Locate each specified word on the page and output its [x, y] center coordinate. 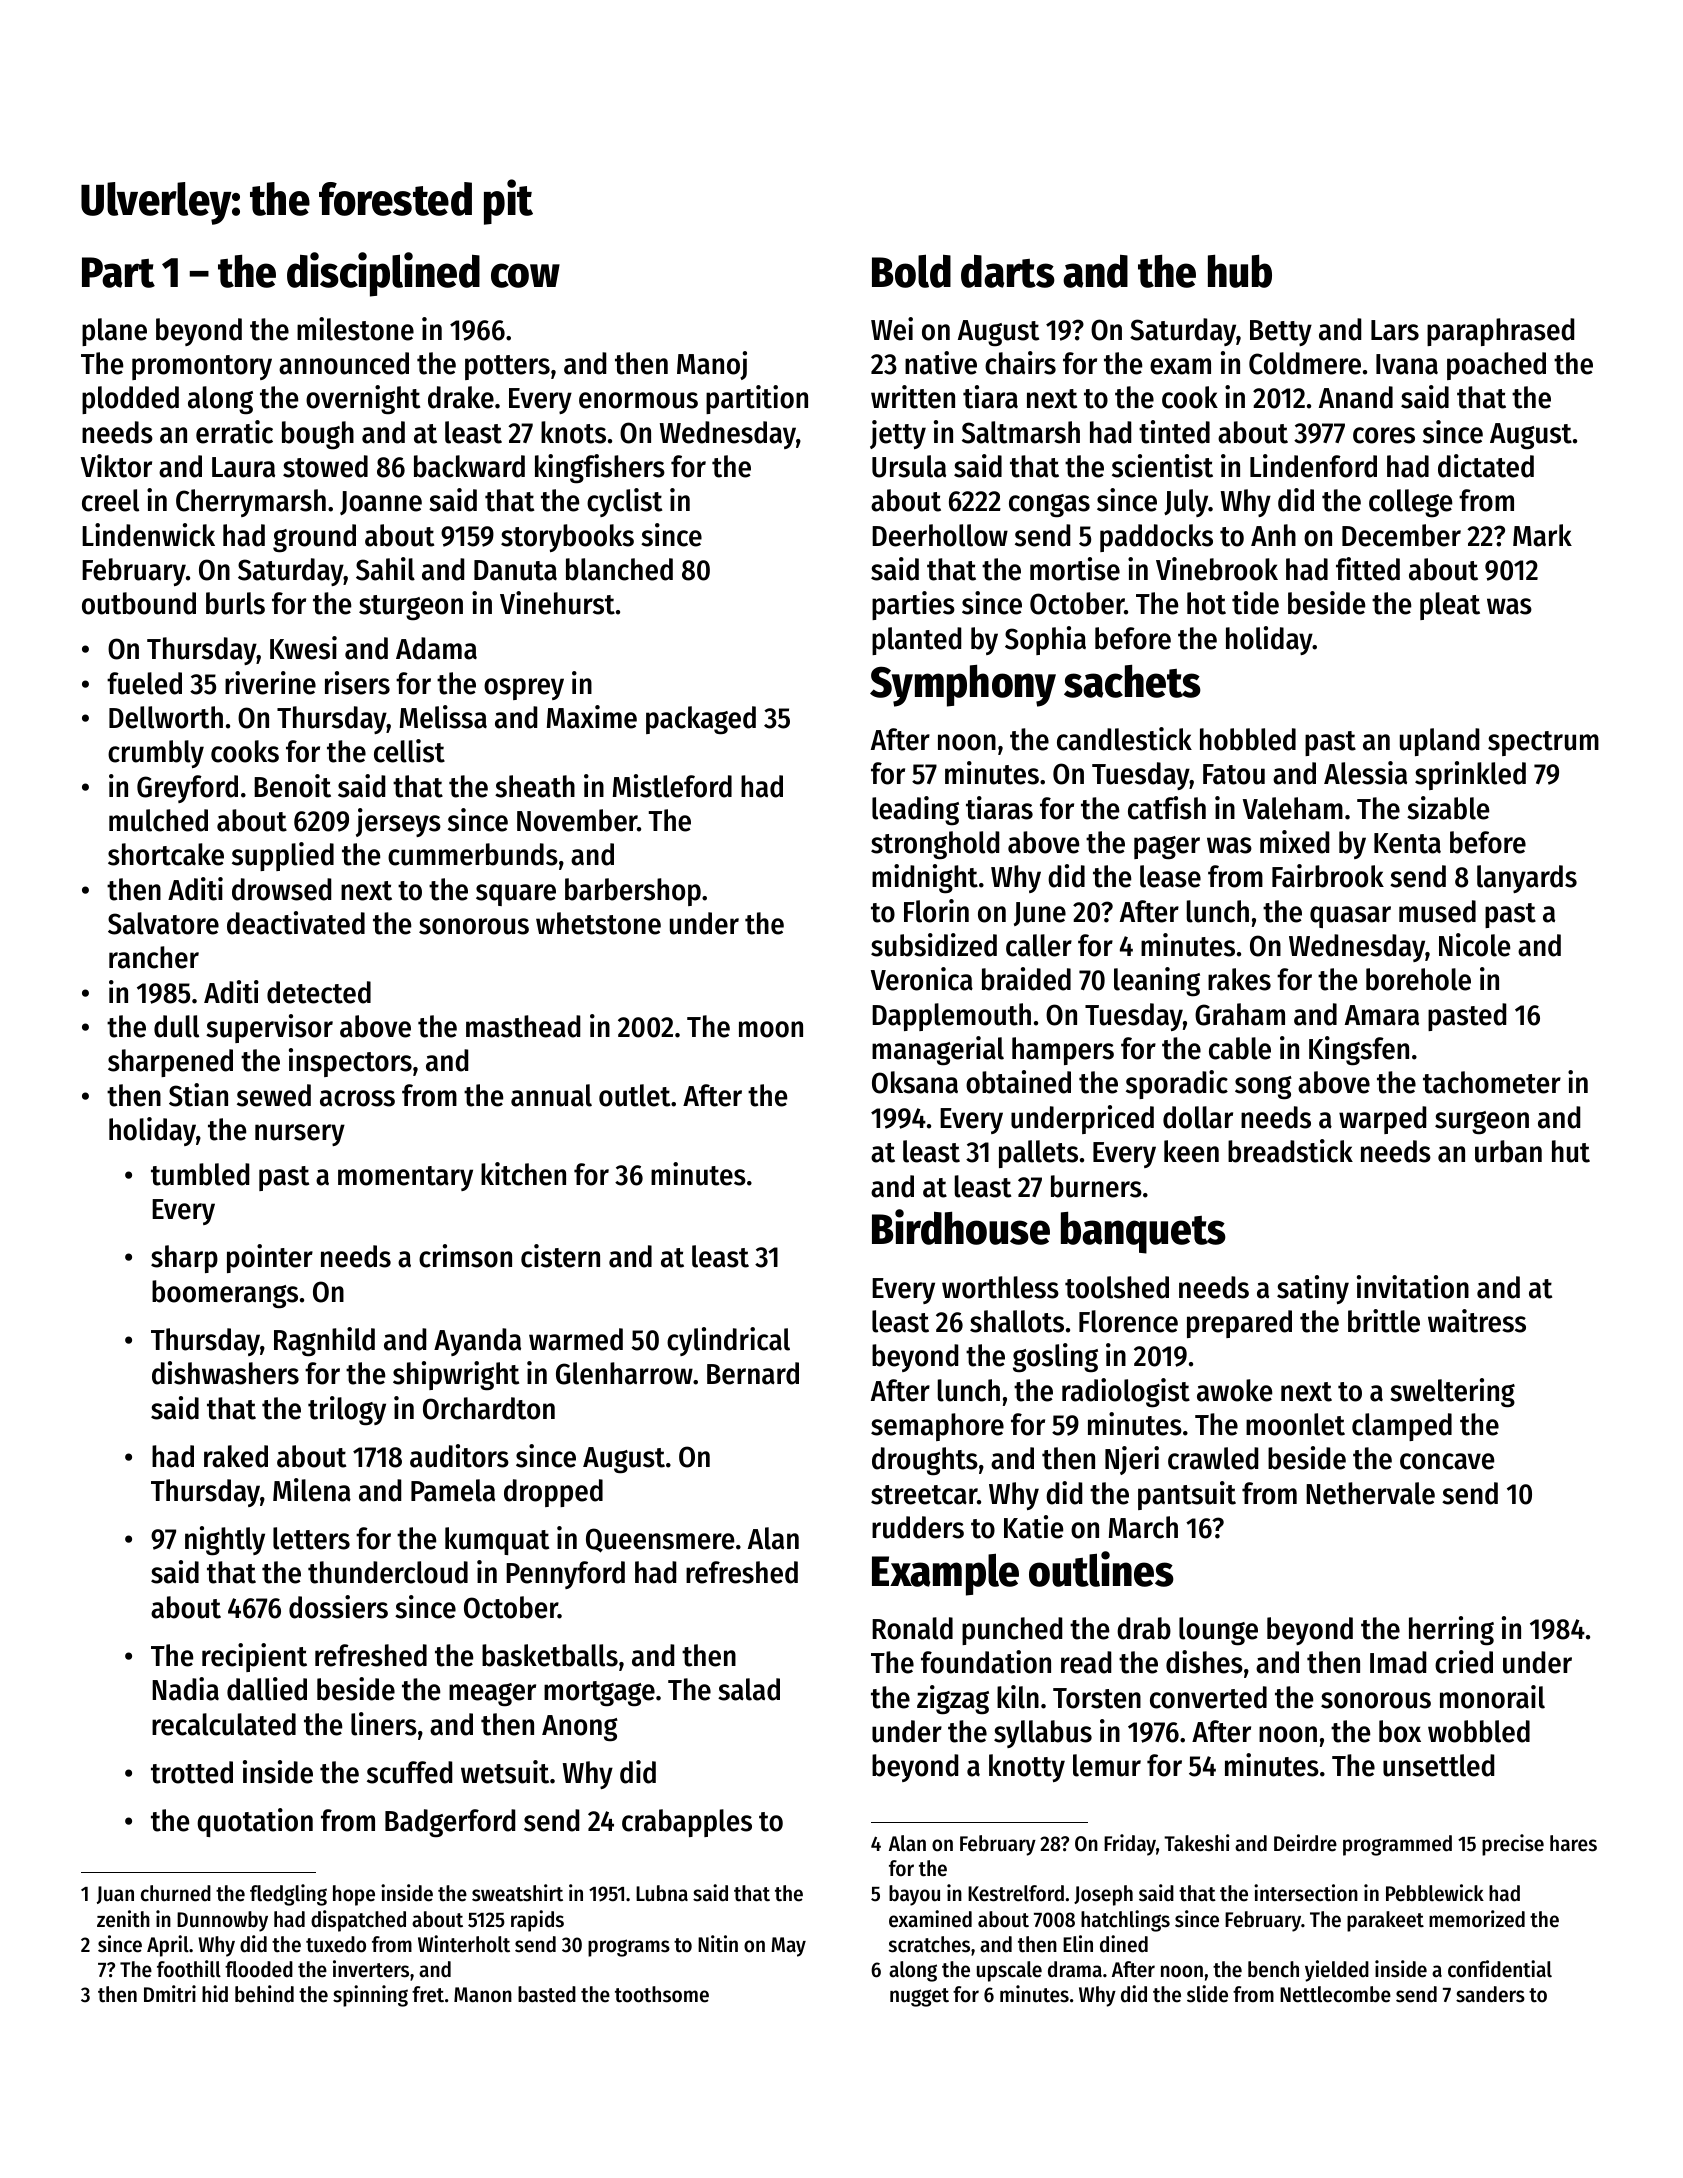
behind [264, 1994]
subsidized [934, 945]
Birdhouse [961, 1227]
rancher [154, 957]
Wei [892, 329]
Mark [1542, 535]
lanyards [1527, 879]
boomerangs [225, 1294]
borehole [1418, 979]
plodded [130, 400]
